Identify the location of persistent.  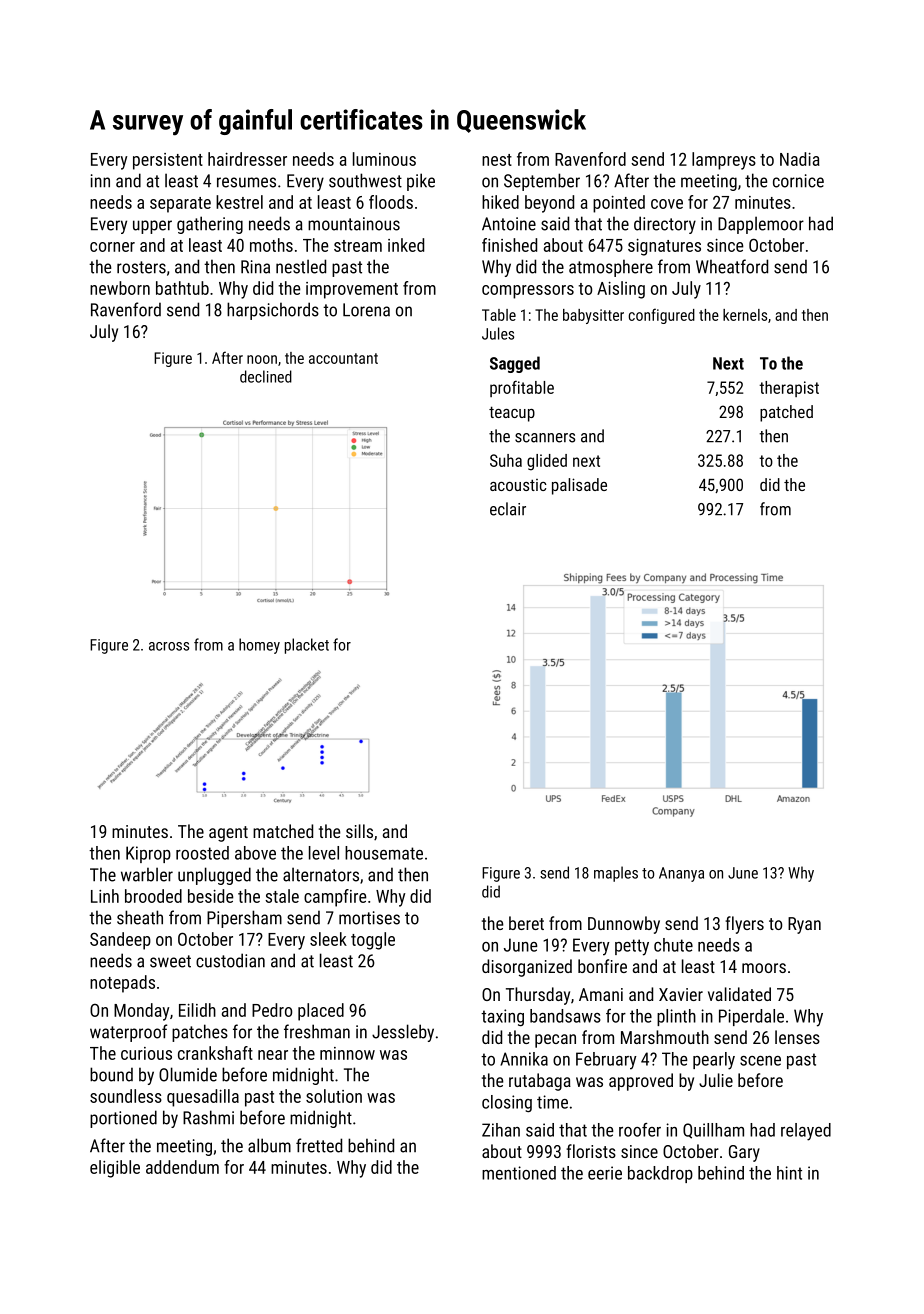
(168, 161).
